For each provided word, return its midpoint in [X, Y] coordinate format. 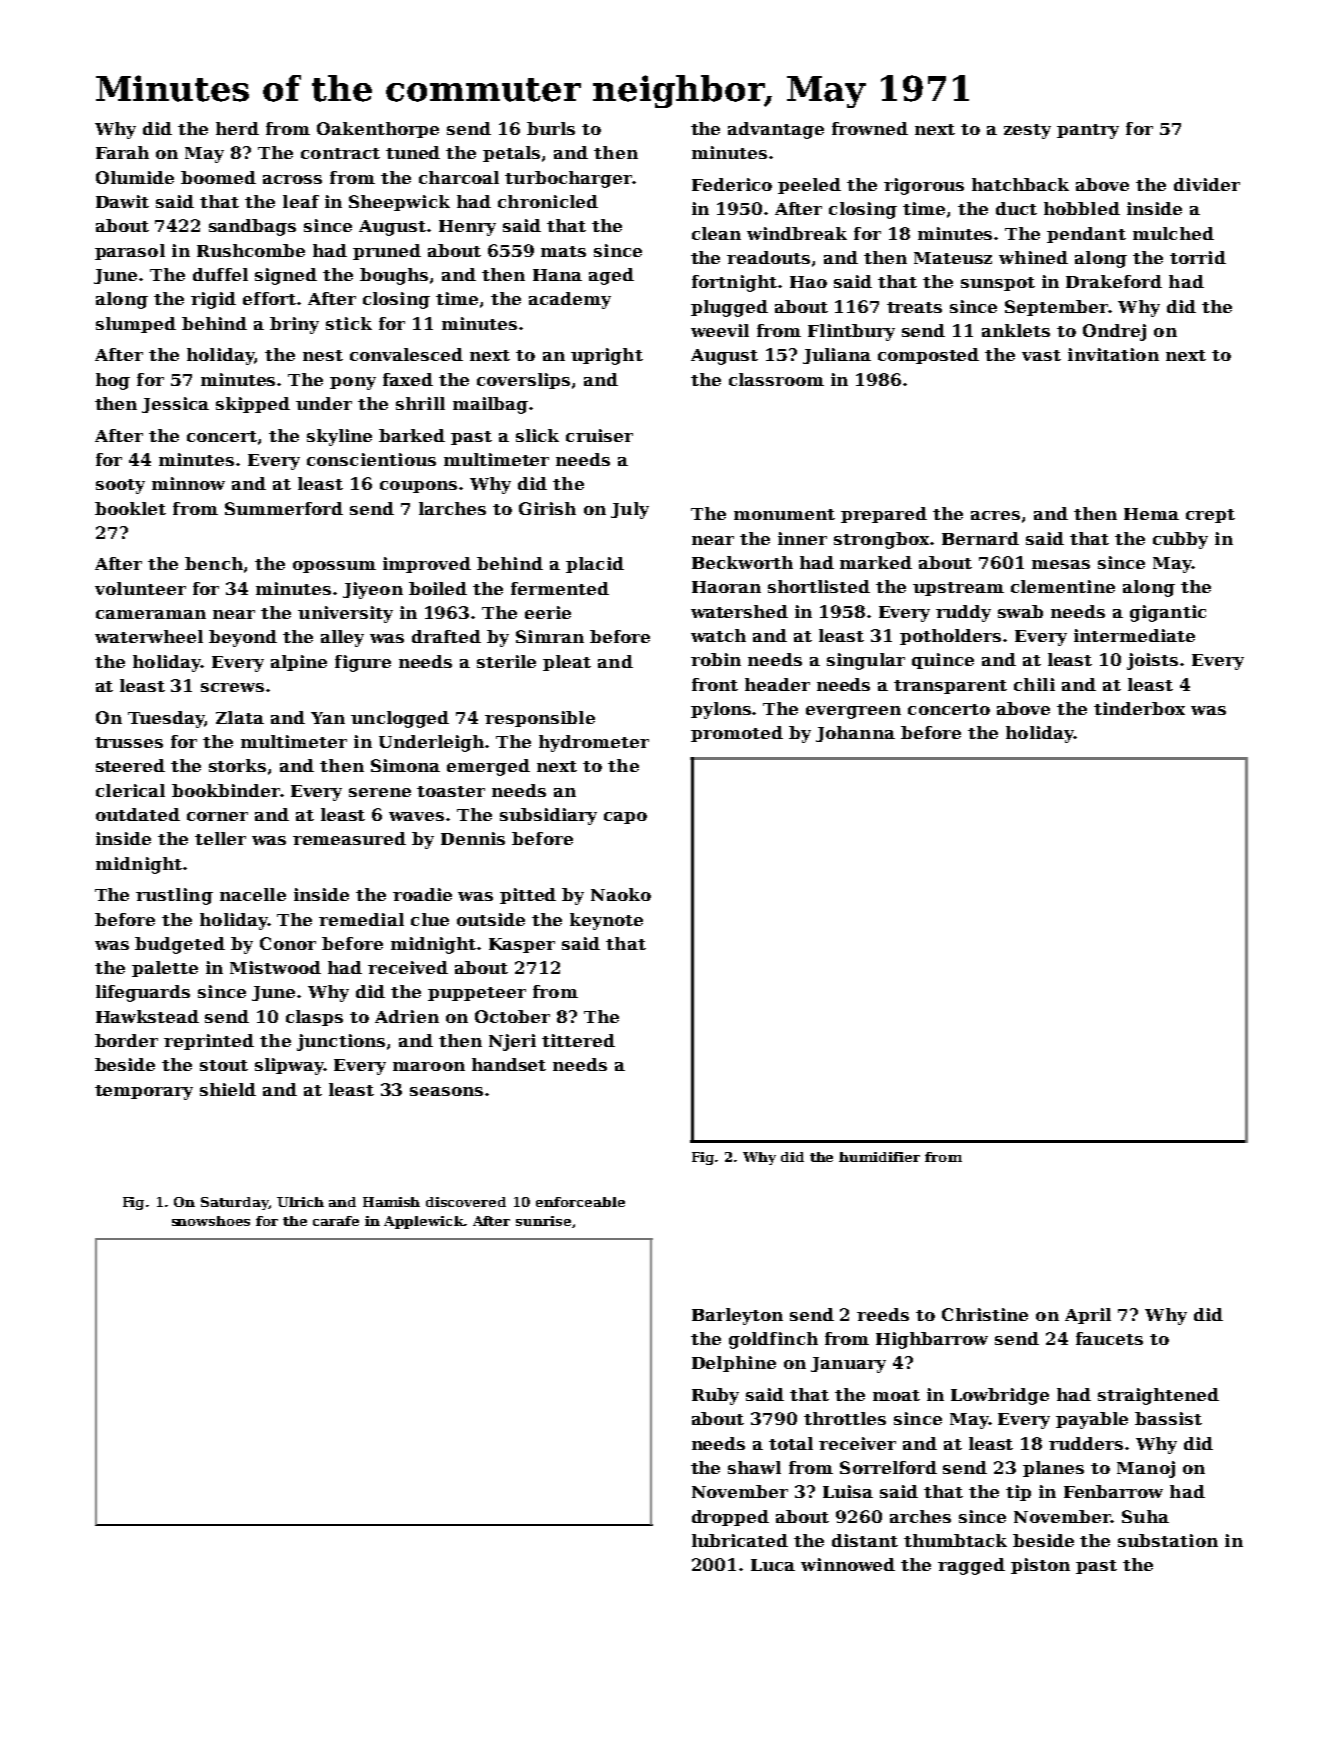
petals [511, 154]
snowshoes [211, 1221]
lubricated [740, 1540]
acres [995, 515]
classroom [776, 379]
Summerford [284, 508]
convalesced [406, 354]
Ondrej [1114, 332]
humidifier [879, 1157]
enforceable [580, 1202]
